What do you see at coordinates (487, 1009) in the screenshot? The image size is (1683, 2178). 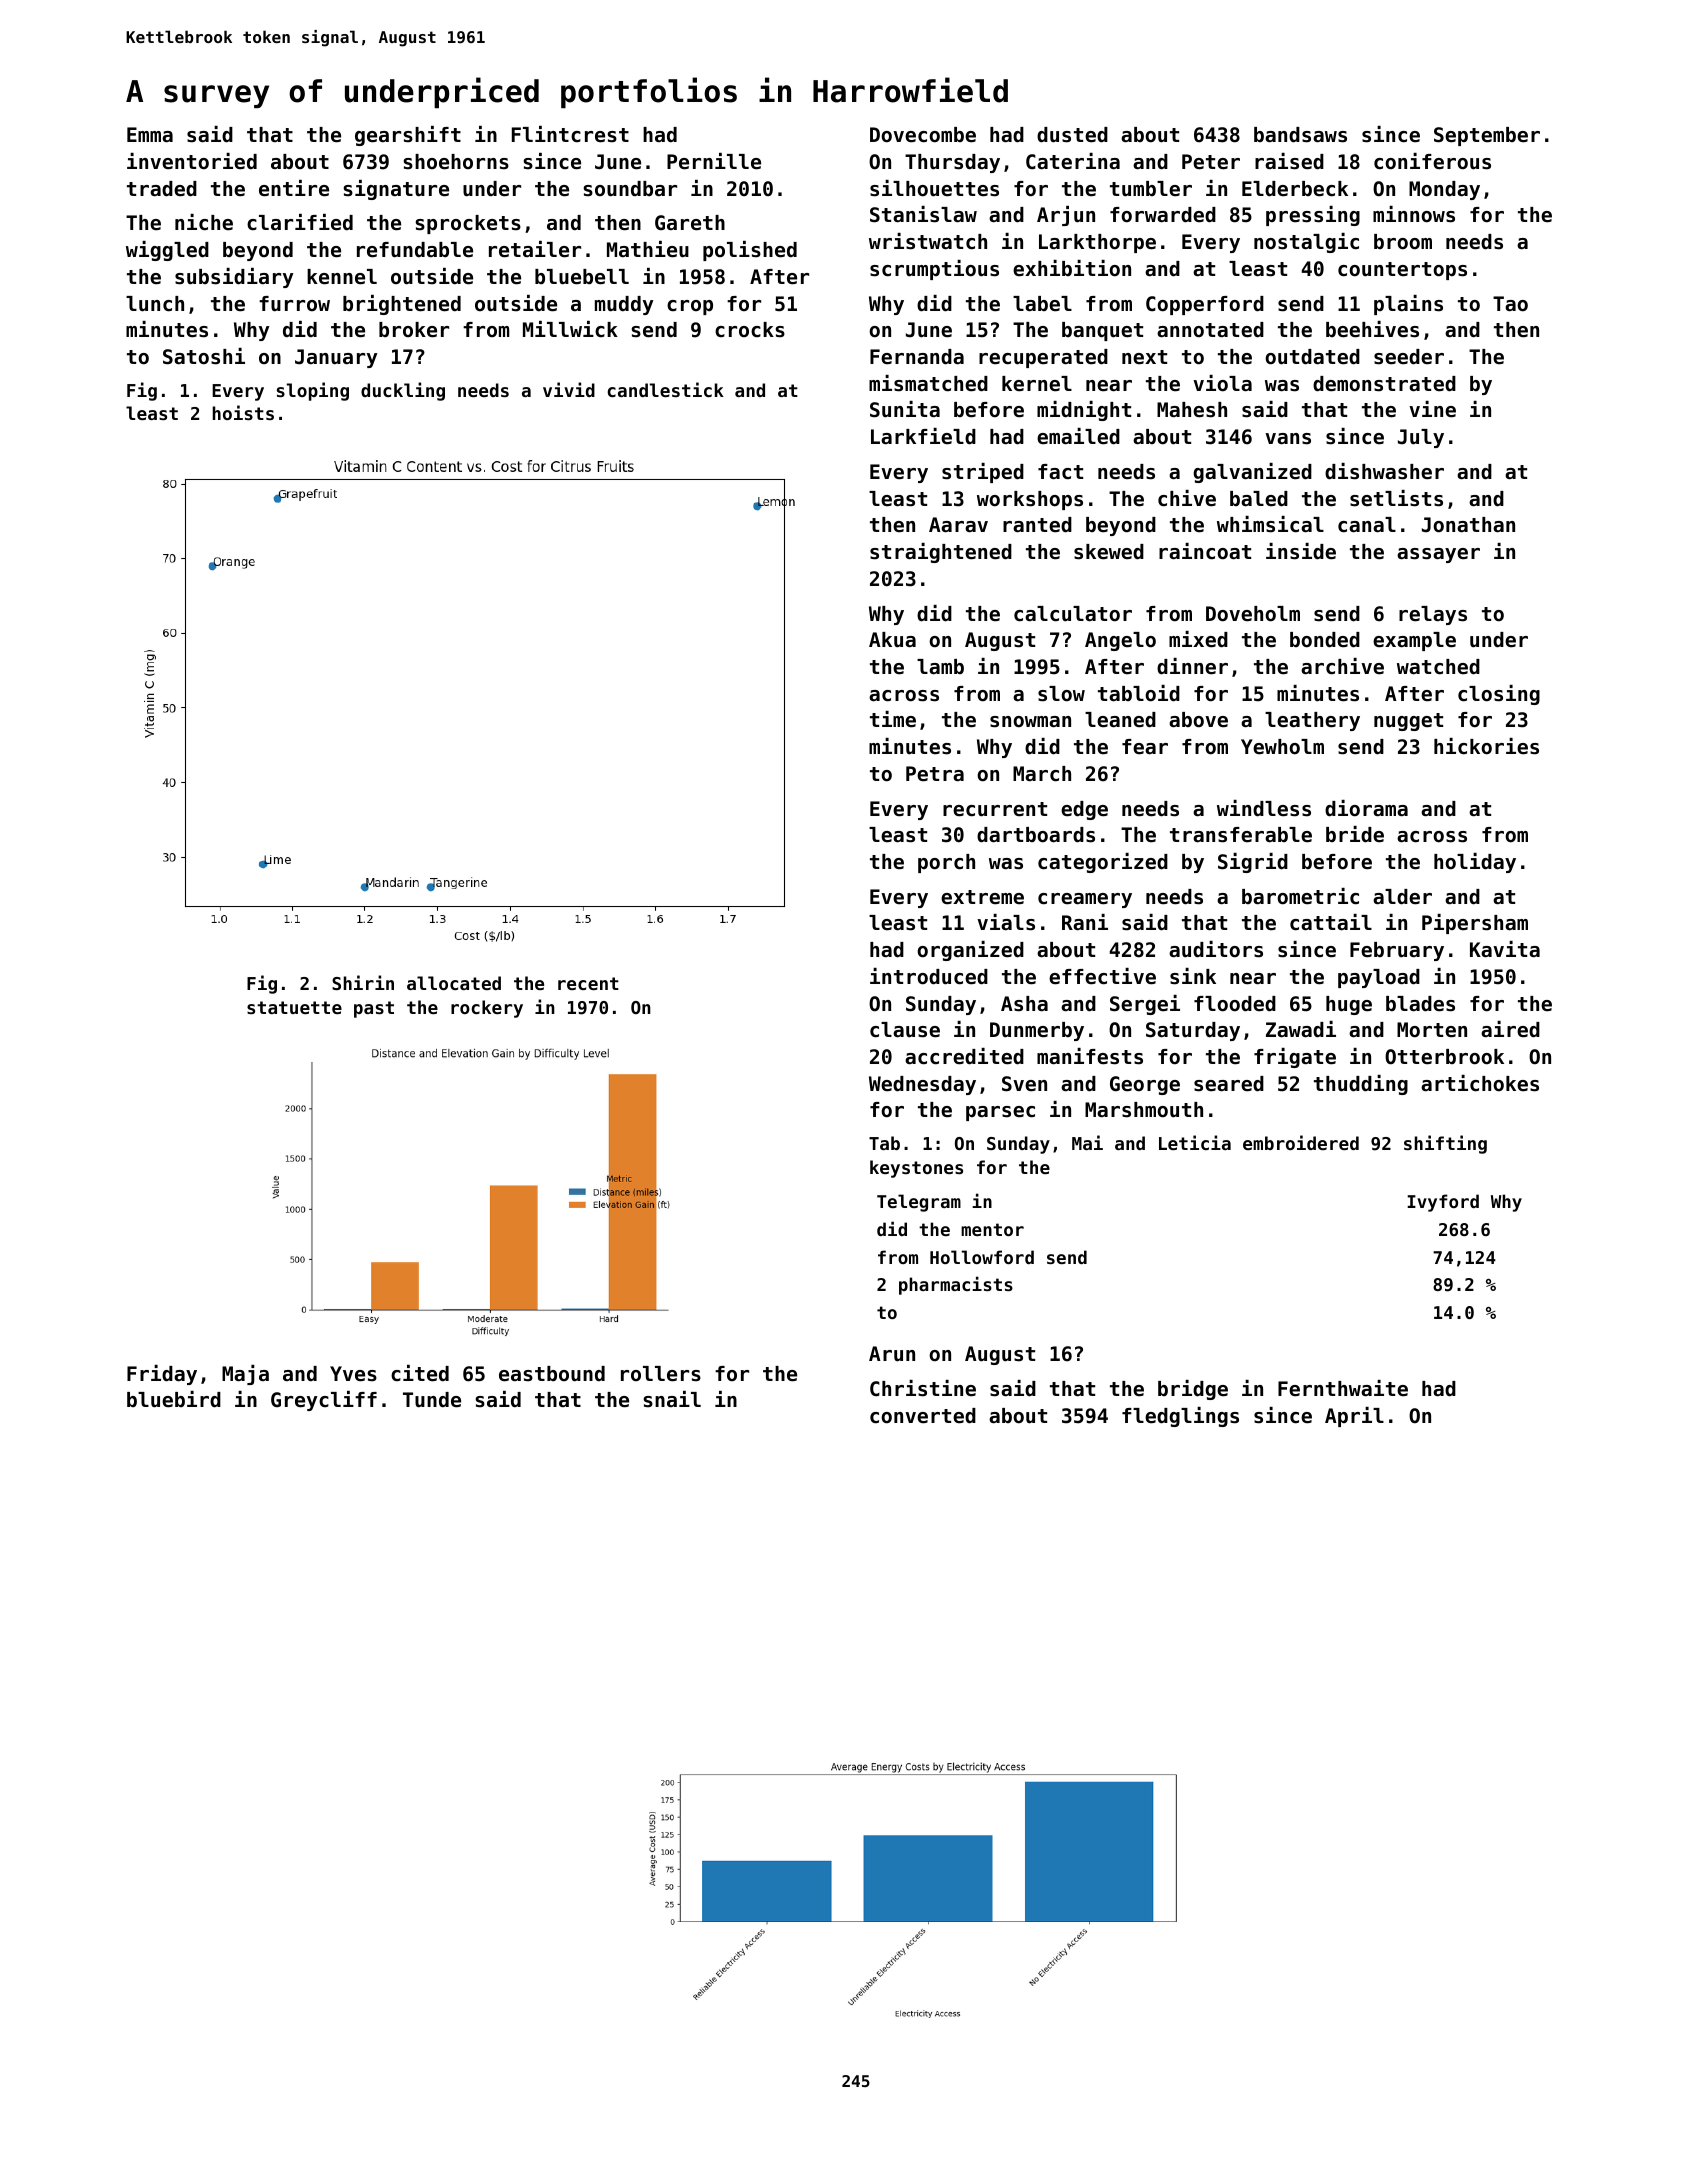 I see `rockery` at bounding box center [487, 1009].
